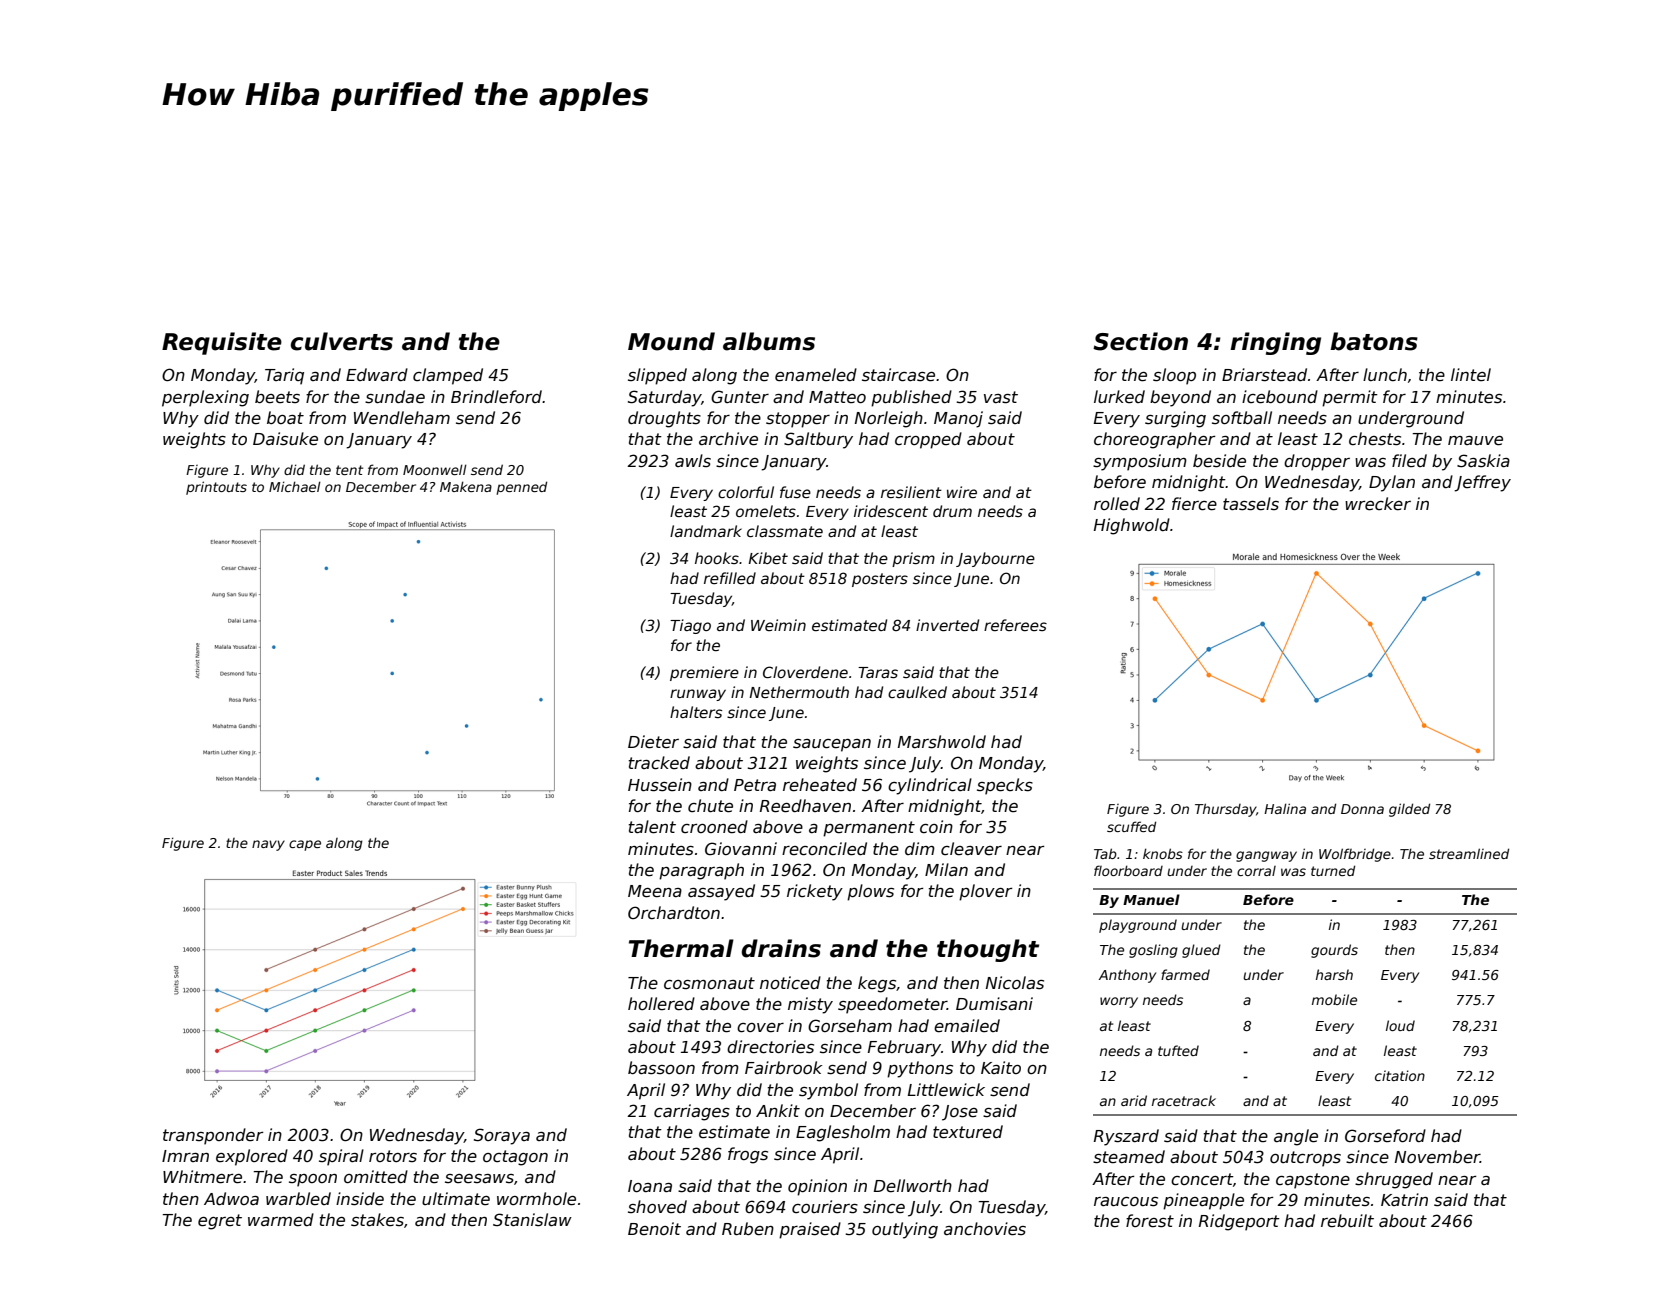 The height and width of the document is (1297, 1679). Describe the element at coordinates (284, 376) in the document. I see `Tariq` at that location.
